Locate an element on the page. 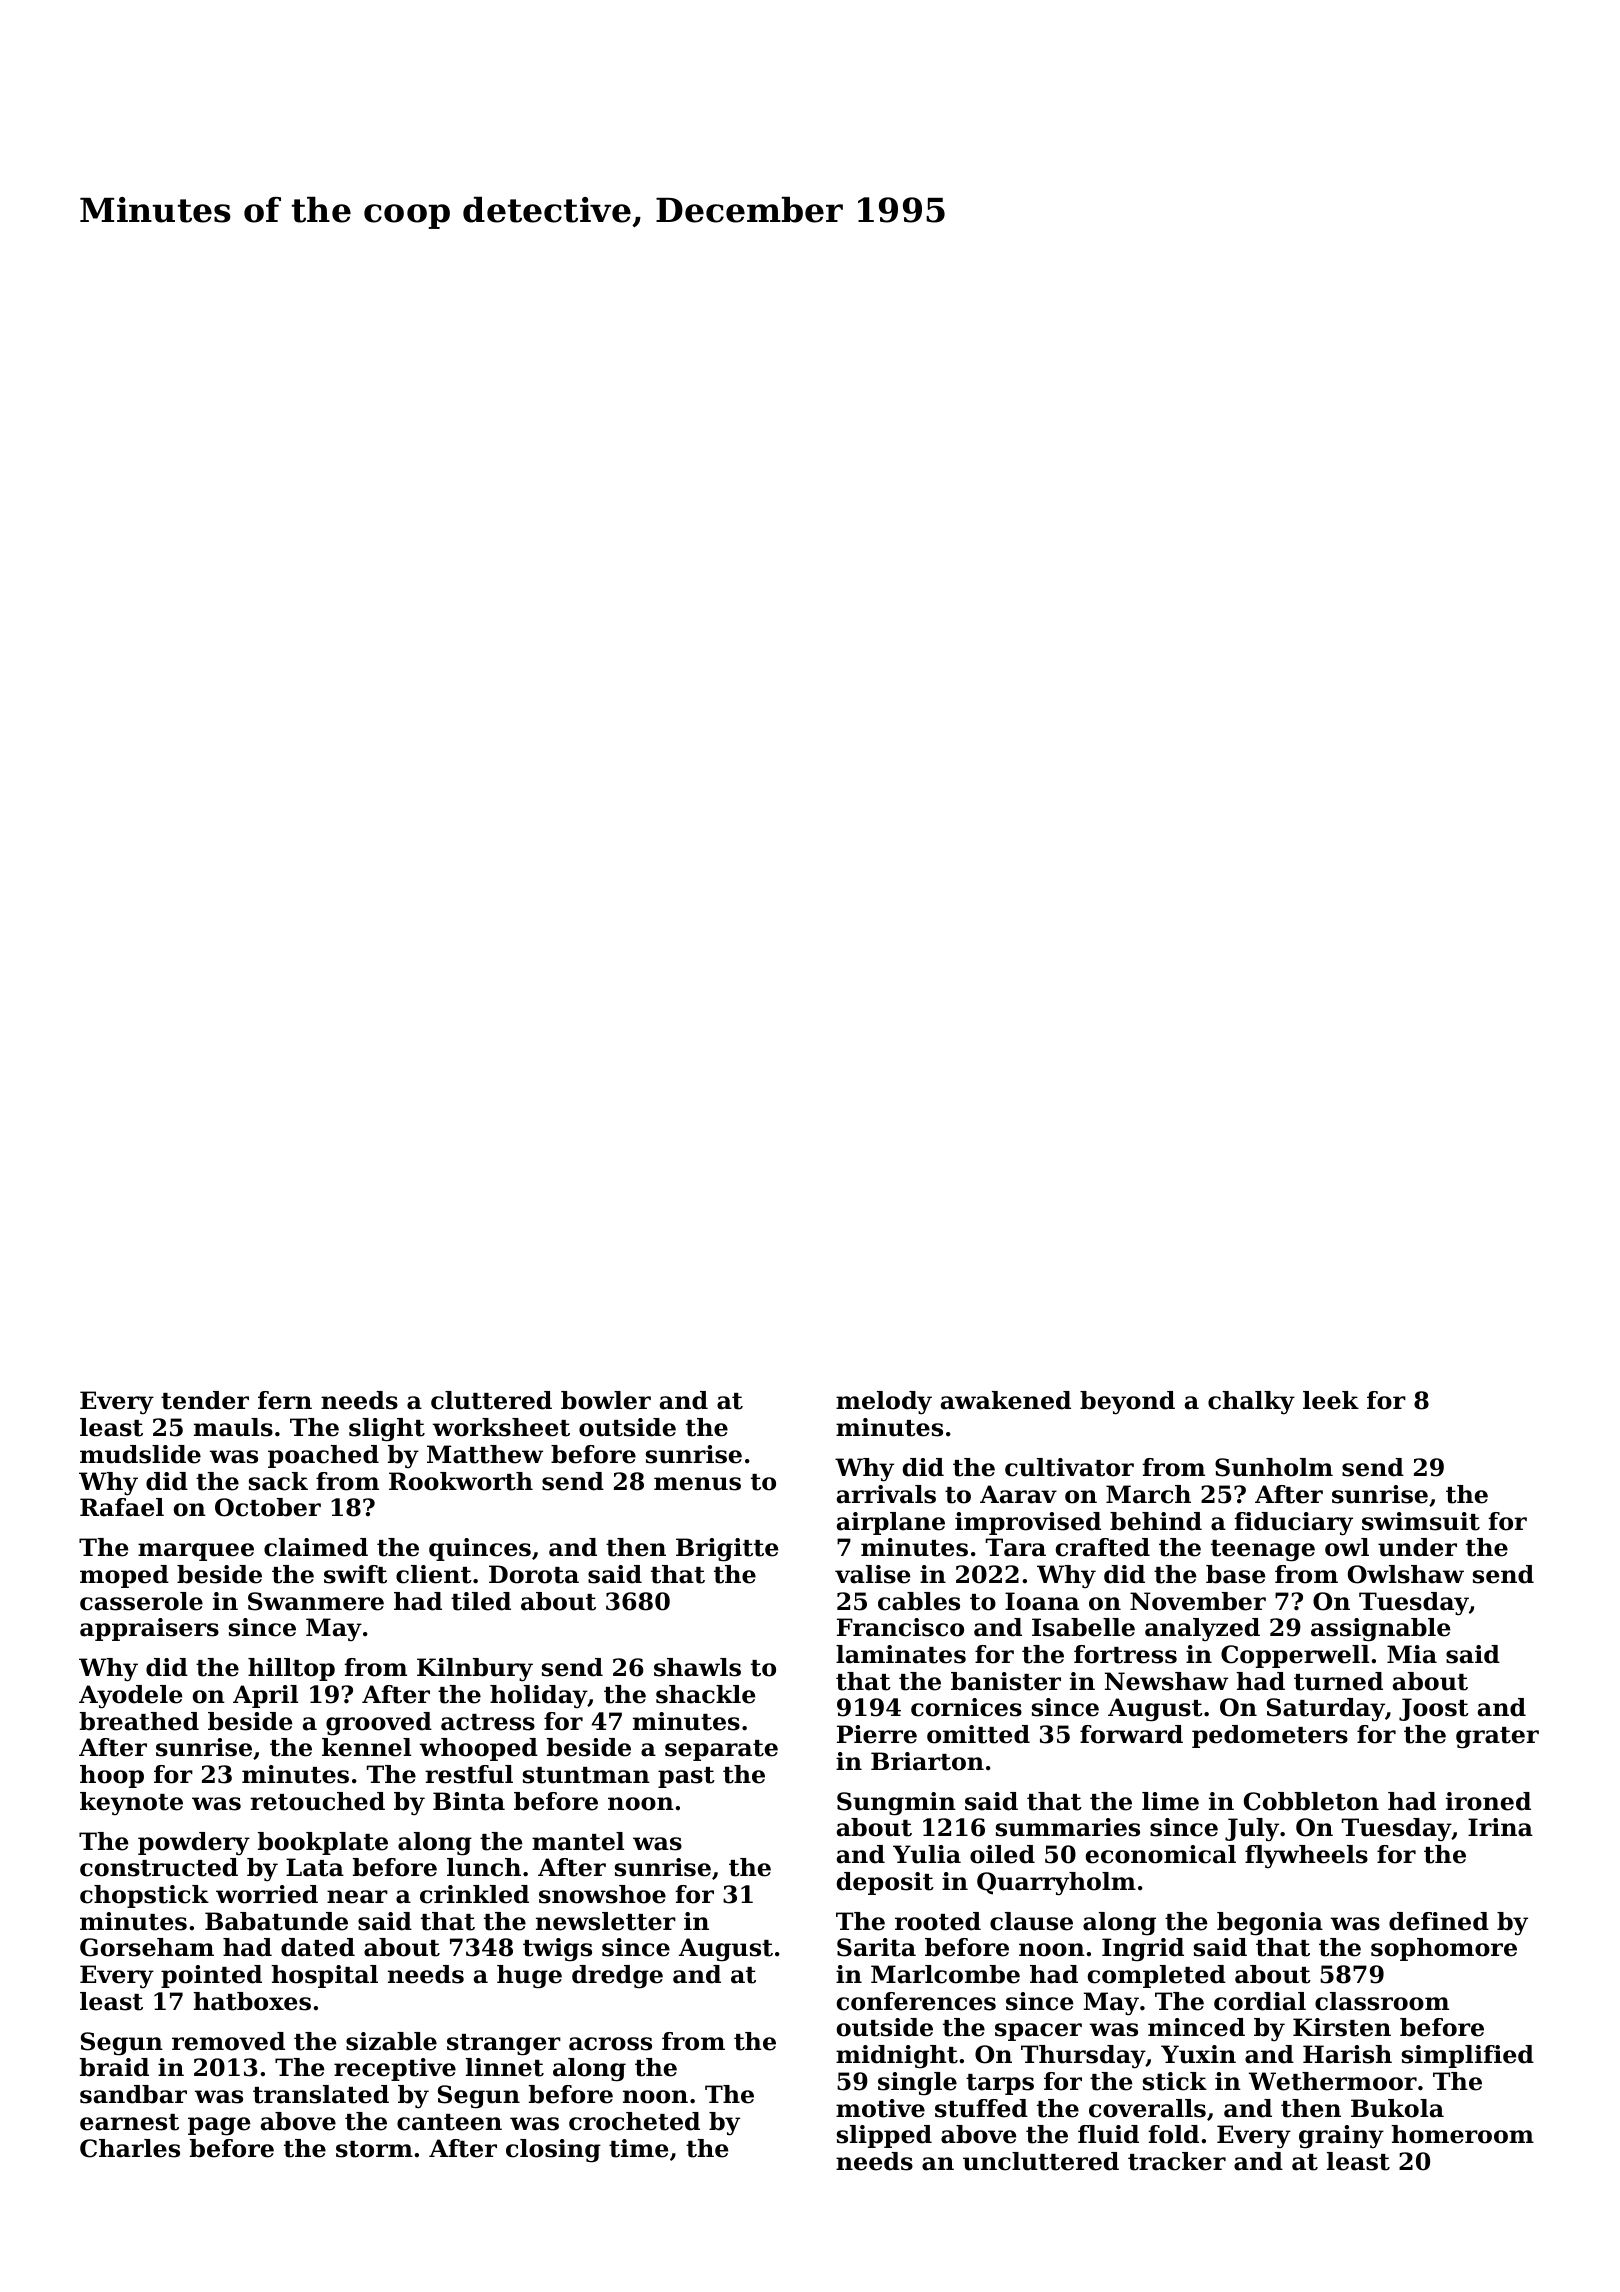  Yulia is located at coordinates (927, 1854).
